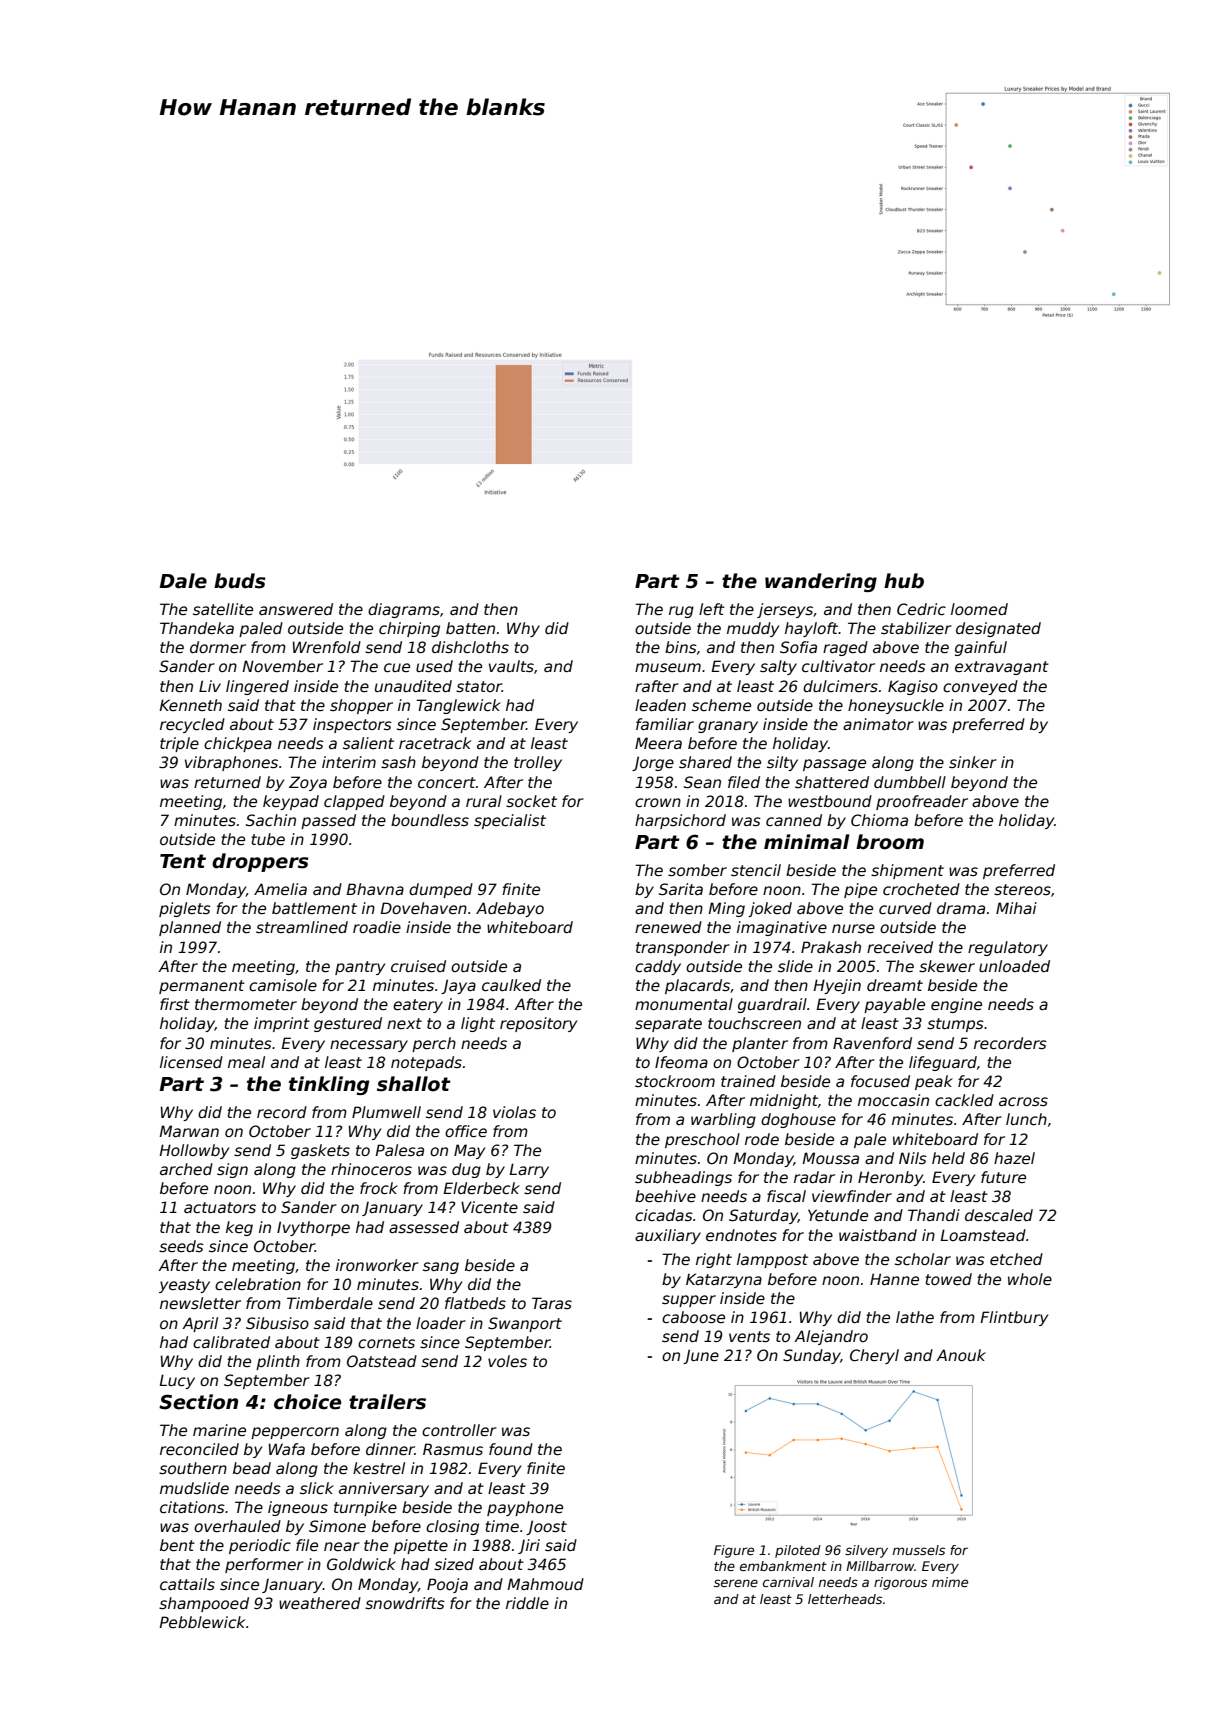 The height and width of the page is (1724, 1219). What do you see at coordinates (313, 1228) in the page?
I see `Ivythorpe` at bounding box center [313, 1228].
